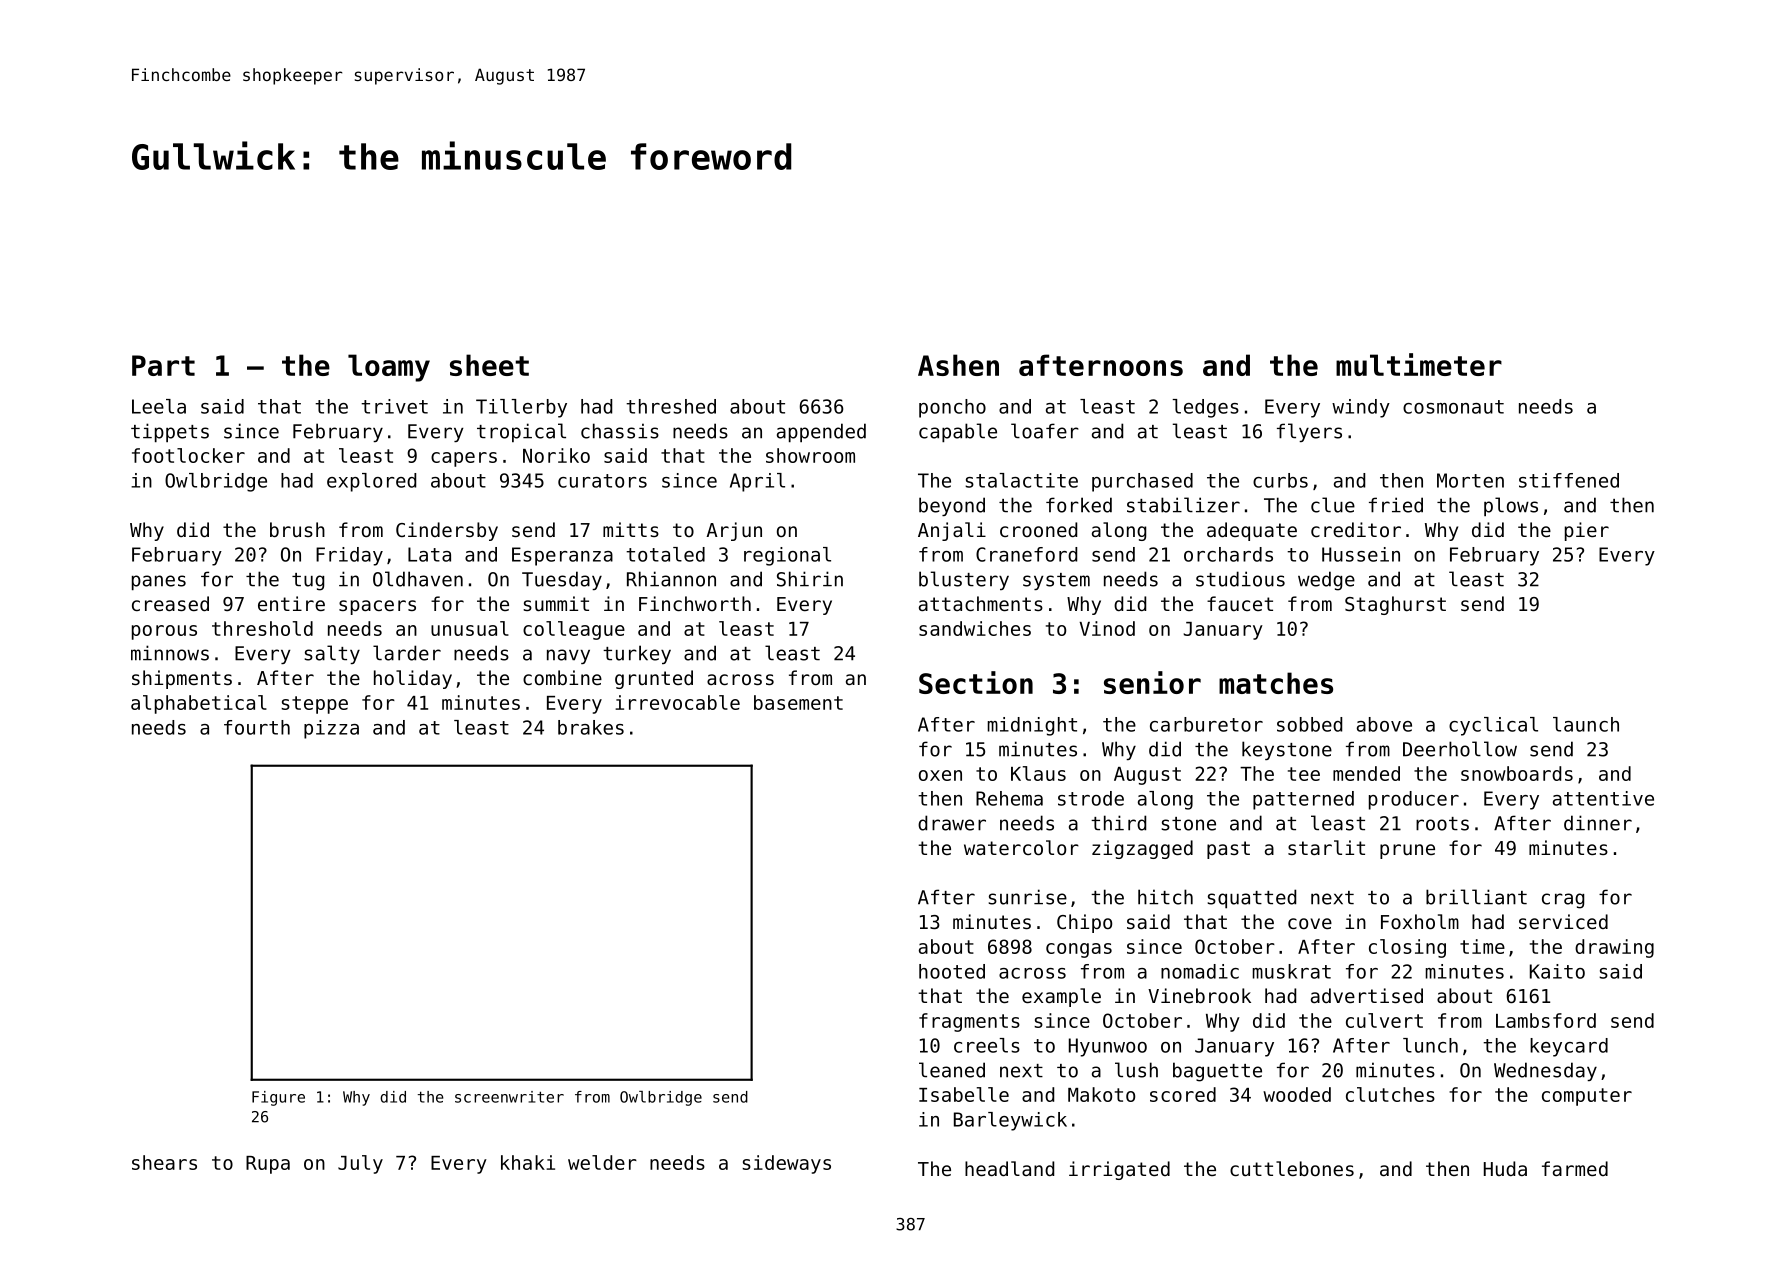 The image size is (1791, 1266). Describe the element at coordinates (958, 432) in the page. I see `capable` at that location.
